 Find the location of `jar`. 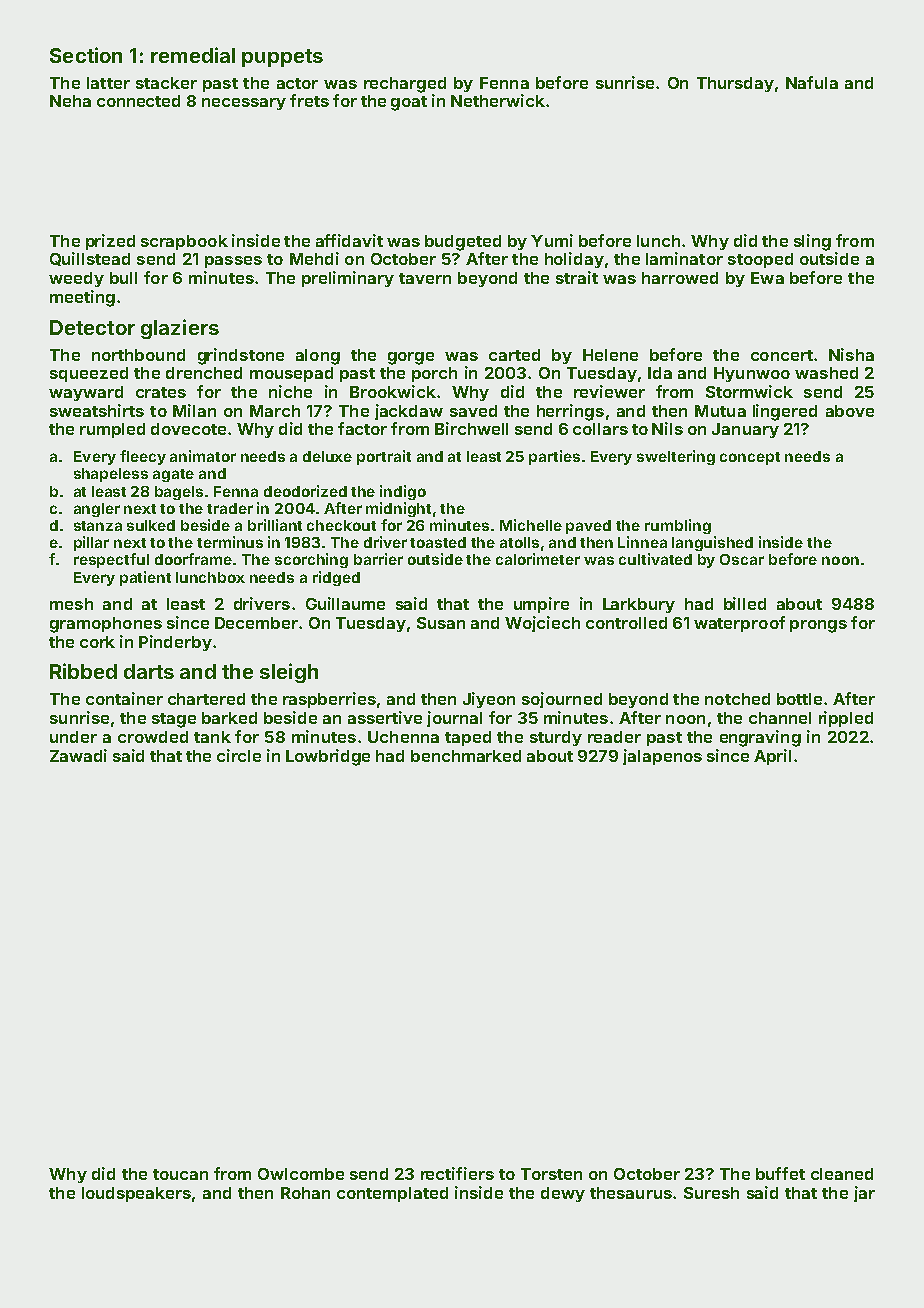

jar is located at coordinates (864, 1194).
